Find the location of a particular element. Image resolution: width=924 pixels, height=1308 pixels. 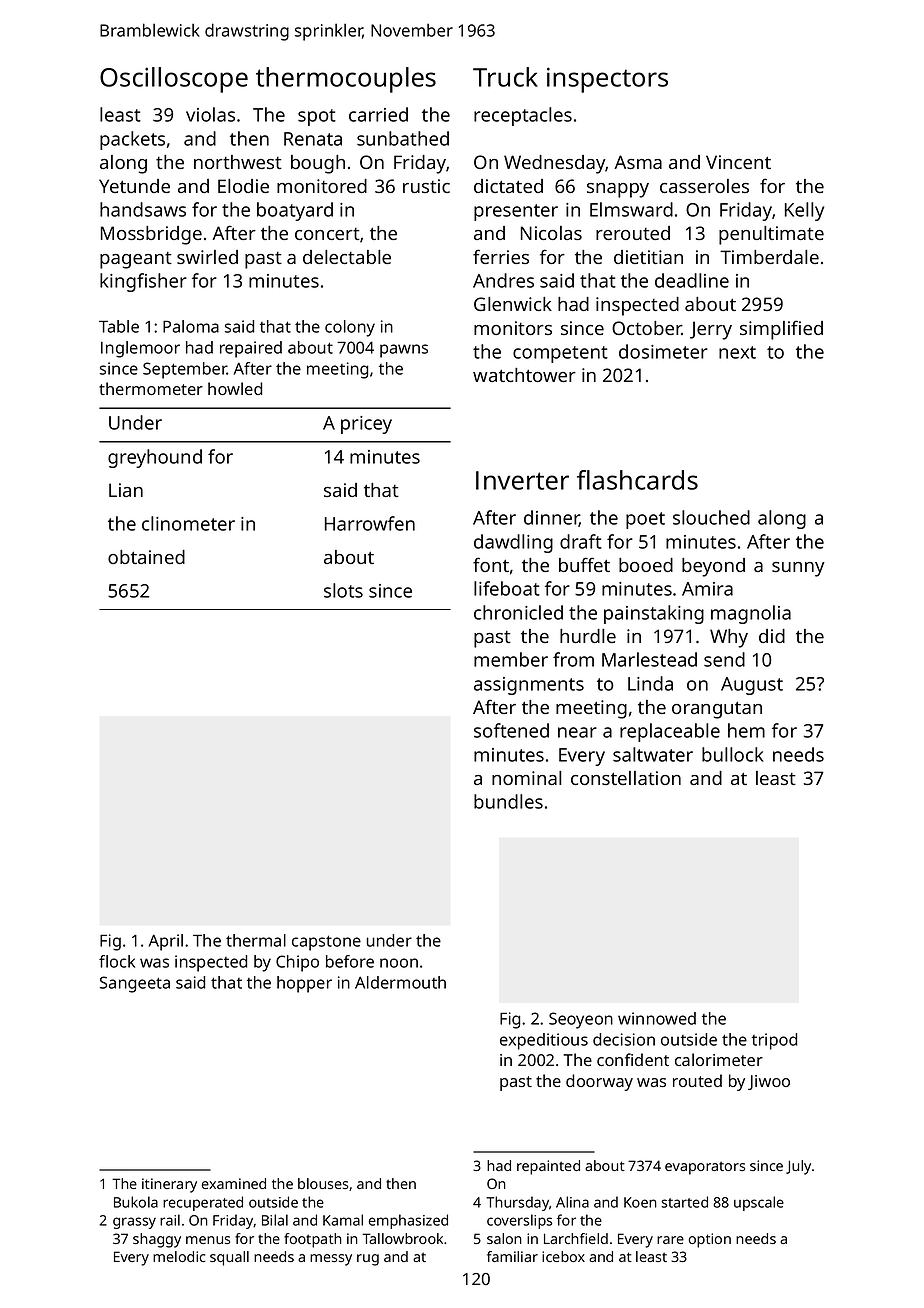

rare is located at coordinates (670, 1240).
